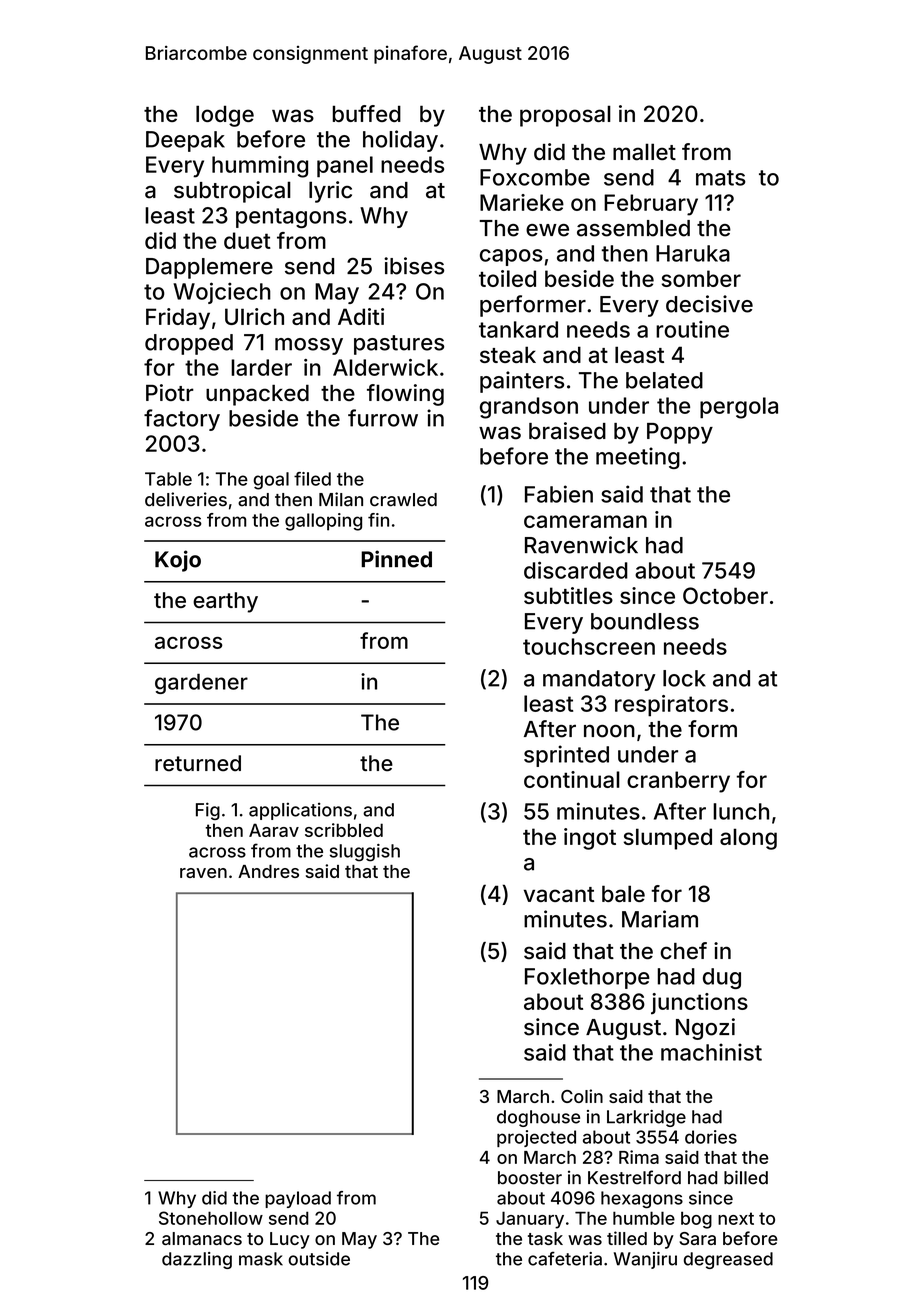  Describe the element at coordinates (565, 116) in the screenshot. I see `proposal` at that location.
